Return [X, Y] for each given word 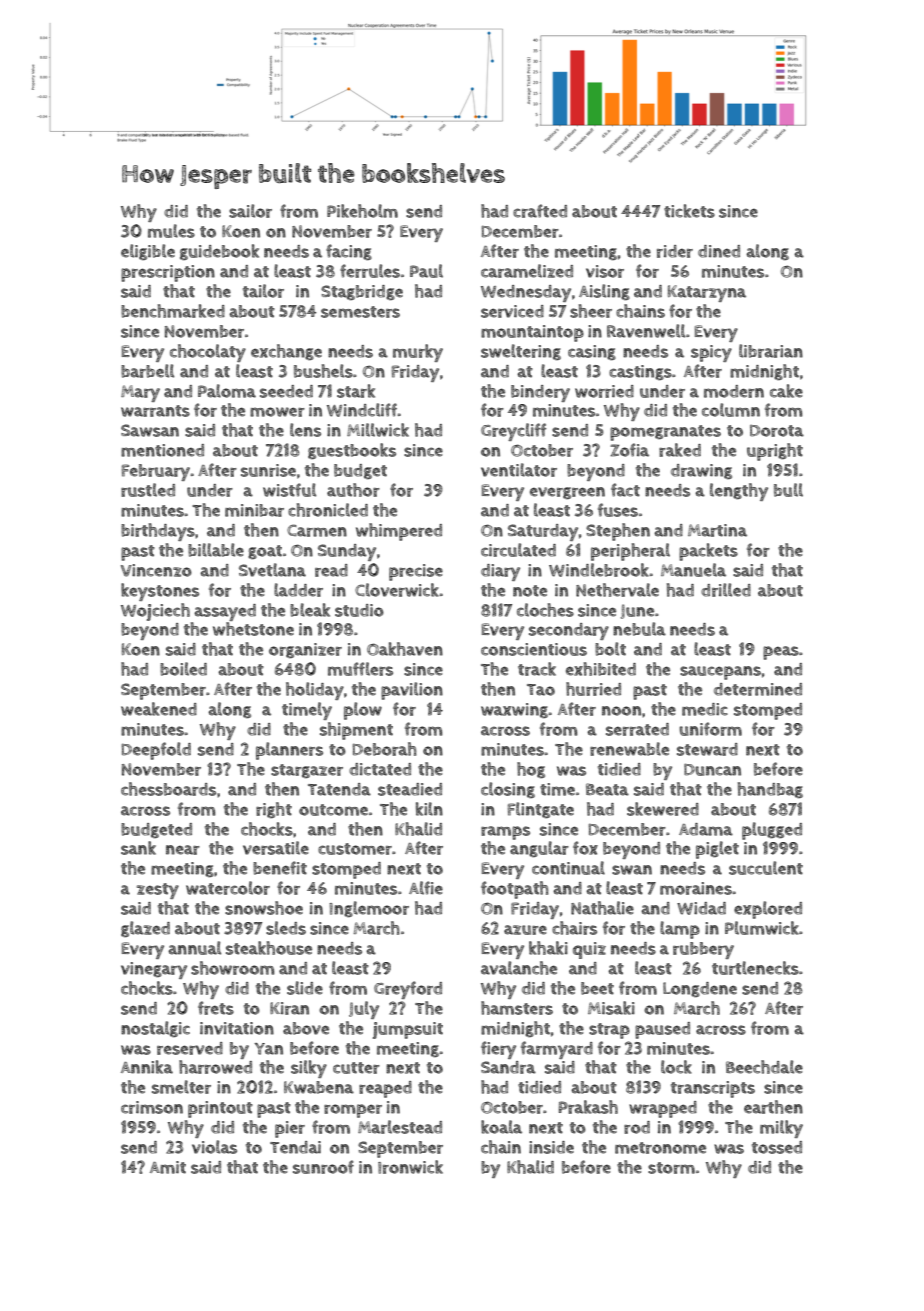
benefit [280, 868]
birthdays [158, 532]
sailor [250, 211]
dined [719, 251]
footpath [515, 890]
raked [680, 450]
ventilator [519, 470]
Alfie [426, 888]
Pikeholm [362, 211]
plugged [772, 831]
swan [632, 870]
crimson [152, 1107]
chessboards [168, 789]
